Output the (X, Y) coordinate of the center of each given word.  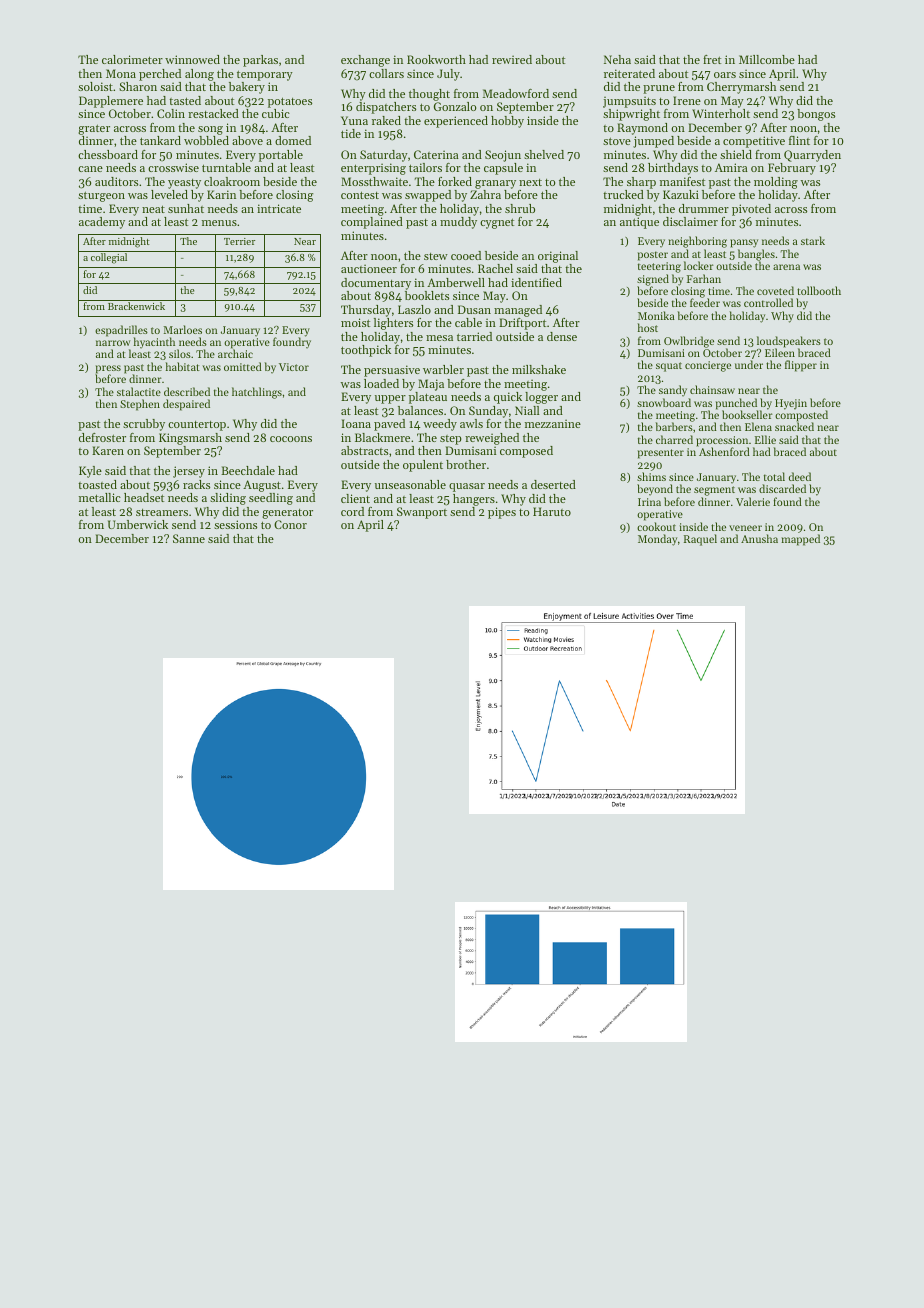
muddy (458, 223)
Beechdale (248, 470)
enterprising (373, 169)
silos (180, 353)
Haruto (552, 511)
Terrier (239, 241)
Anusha (759, 538)
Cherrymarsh (741, 88)
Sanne (189, 538)
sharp (641, 183)
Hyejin (791, 404)
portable (281, 156)
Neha (617, 59)
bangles (756, 255)
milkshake (539, 369)
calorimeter (132, 59)
